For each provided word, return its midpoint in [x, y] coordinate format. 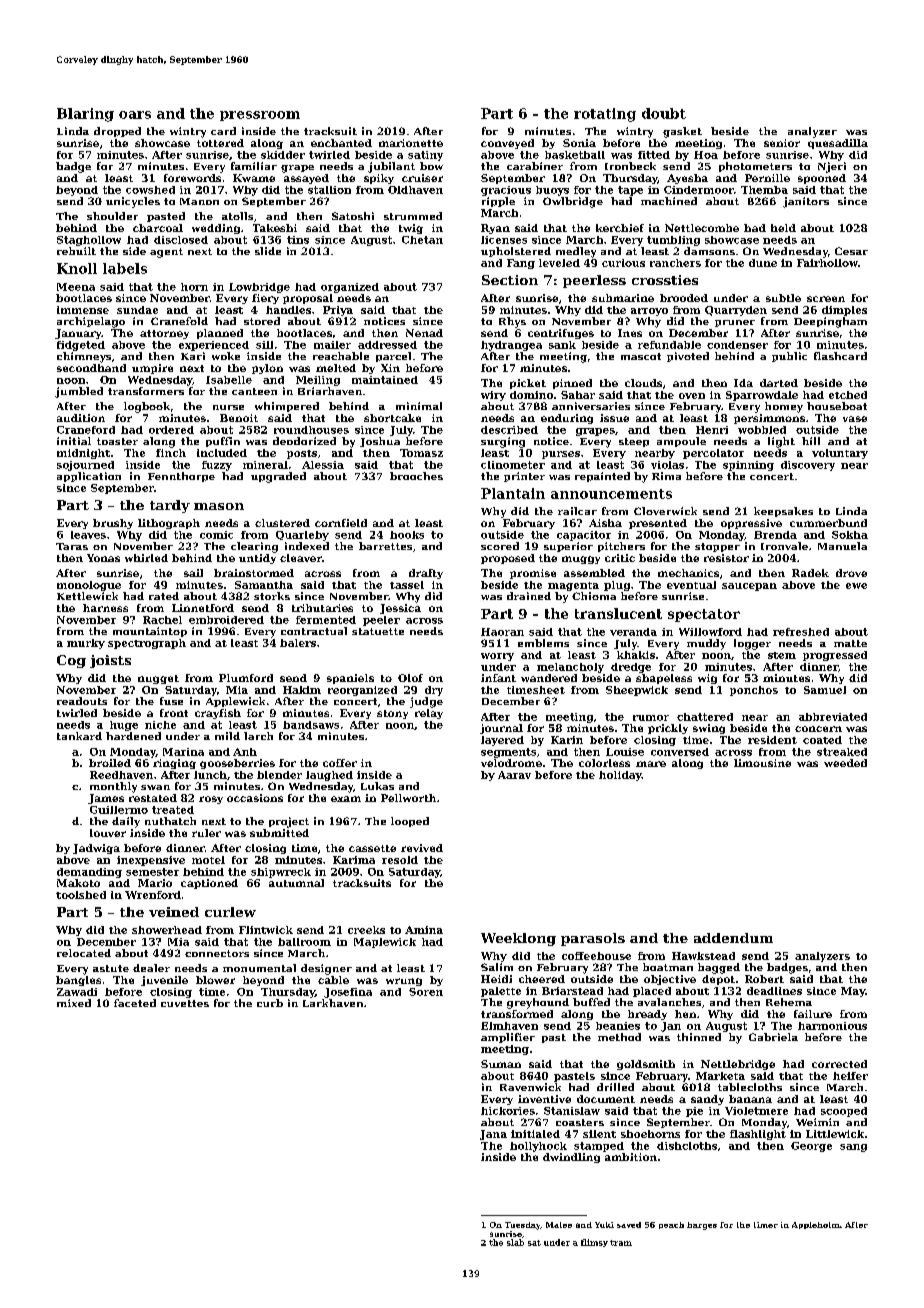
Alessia [323, 465]
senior [782, 143]
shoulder [112, 216]
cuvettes [185, 1003]
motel [208, 860]
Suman [501, 1064]
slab [515, 1242]
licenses [504, 240]
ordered [171, 430]
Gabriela [773, 1037]
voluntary [840, 454]
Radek [810, 573]
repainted [602, 477]
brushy [113, 524]
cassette [372, 848]
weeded [845, 763]
